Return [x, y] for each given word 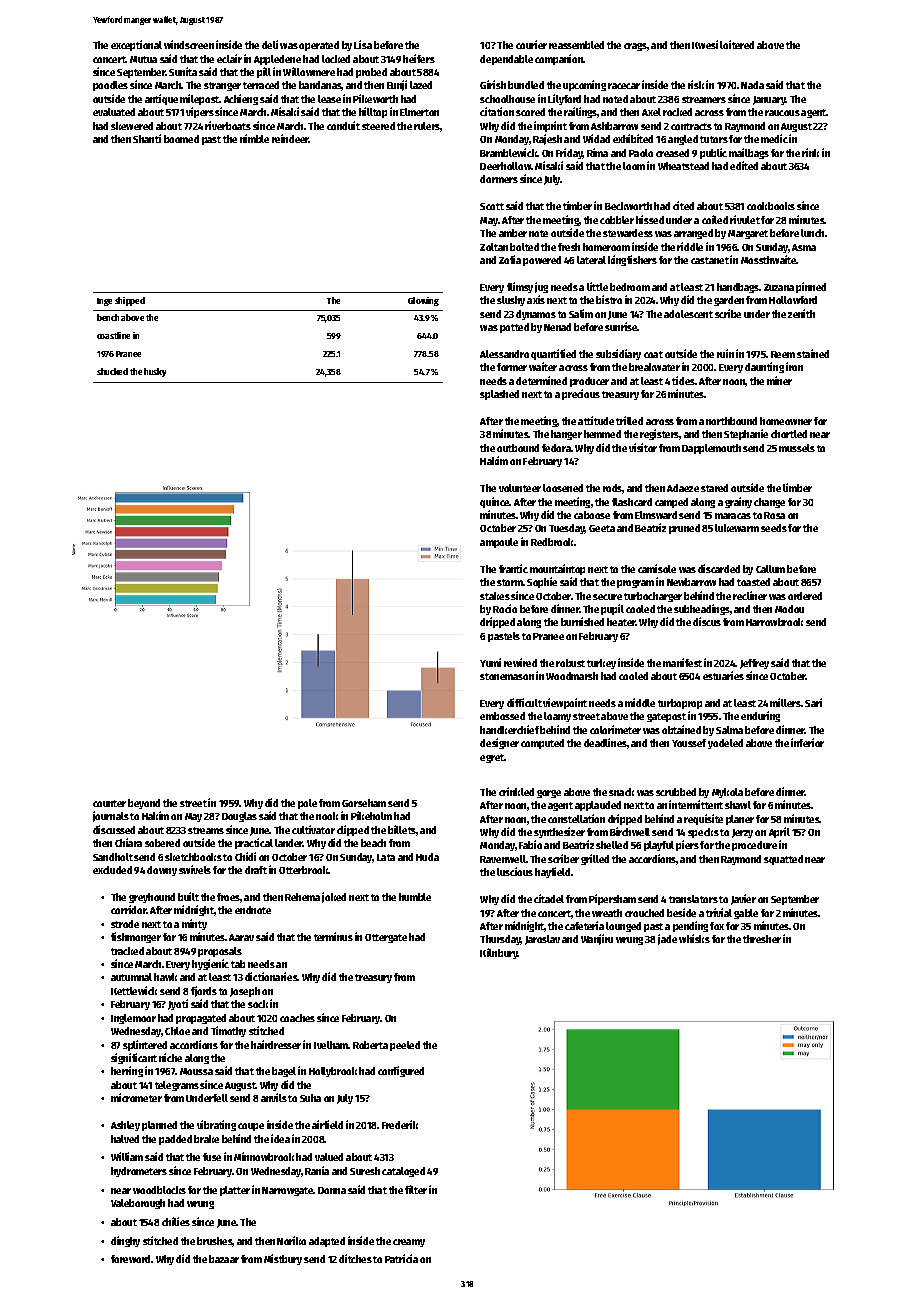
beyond [144, 804]
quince [495, 502]
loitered [737, 44]
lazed [421, 85]
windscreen [189, 44]
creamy [409, 1243]
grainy [738, 502]
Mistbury [283, 1259]
